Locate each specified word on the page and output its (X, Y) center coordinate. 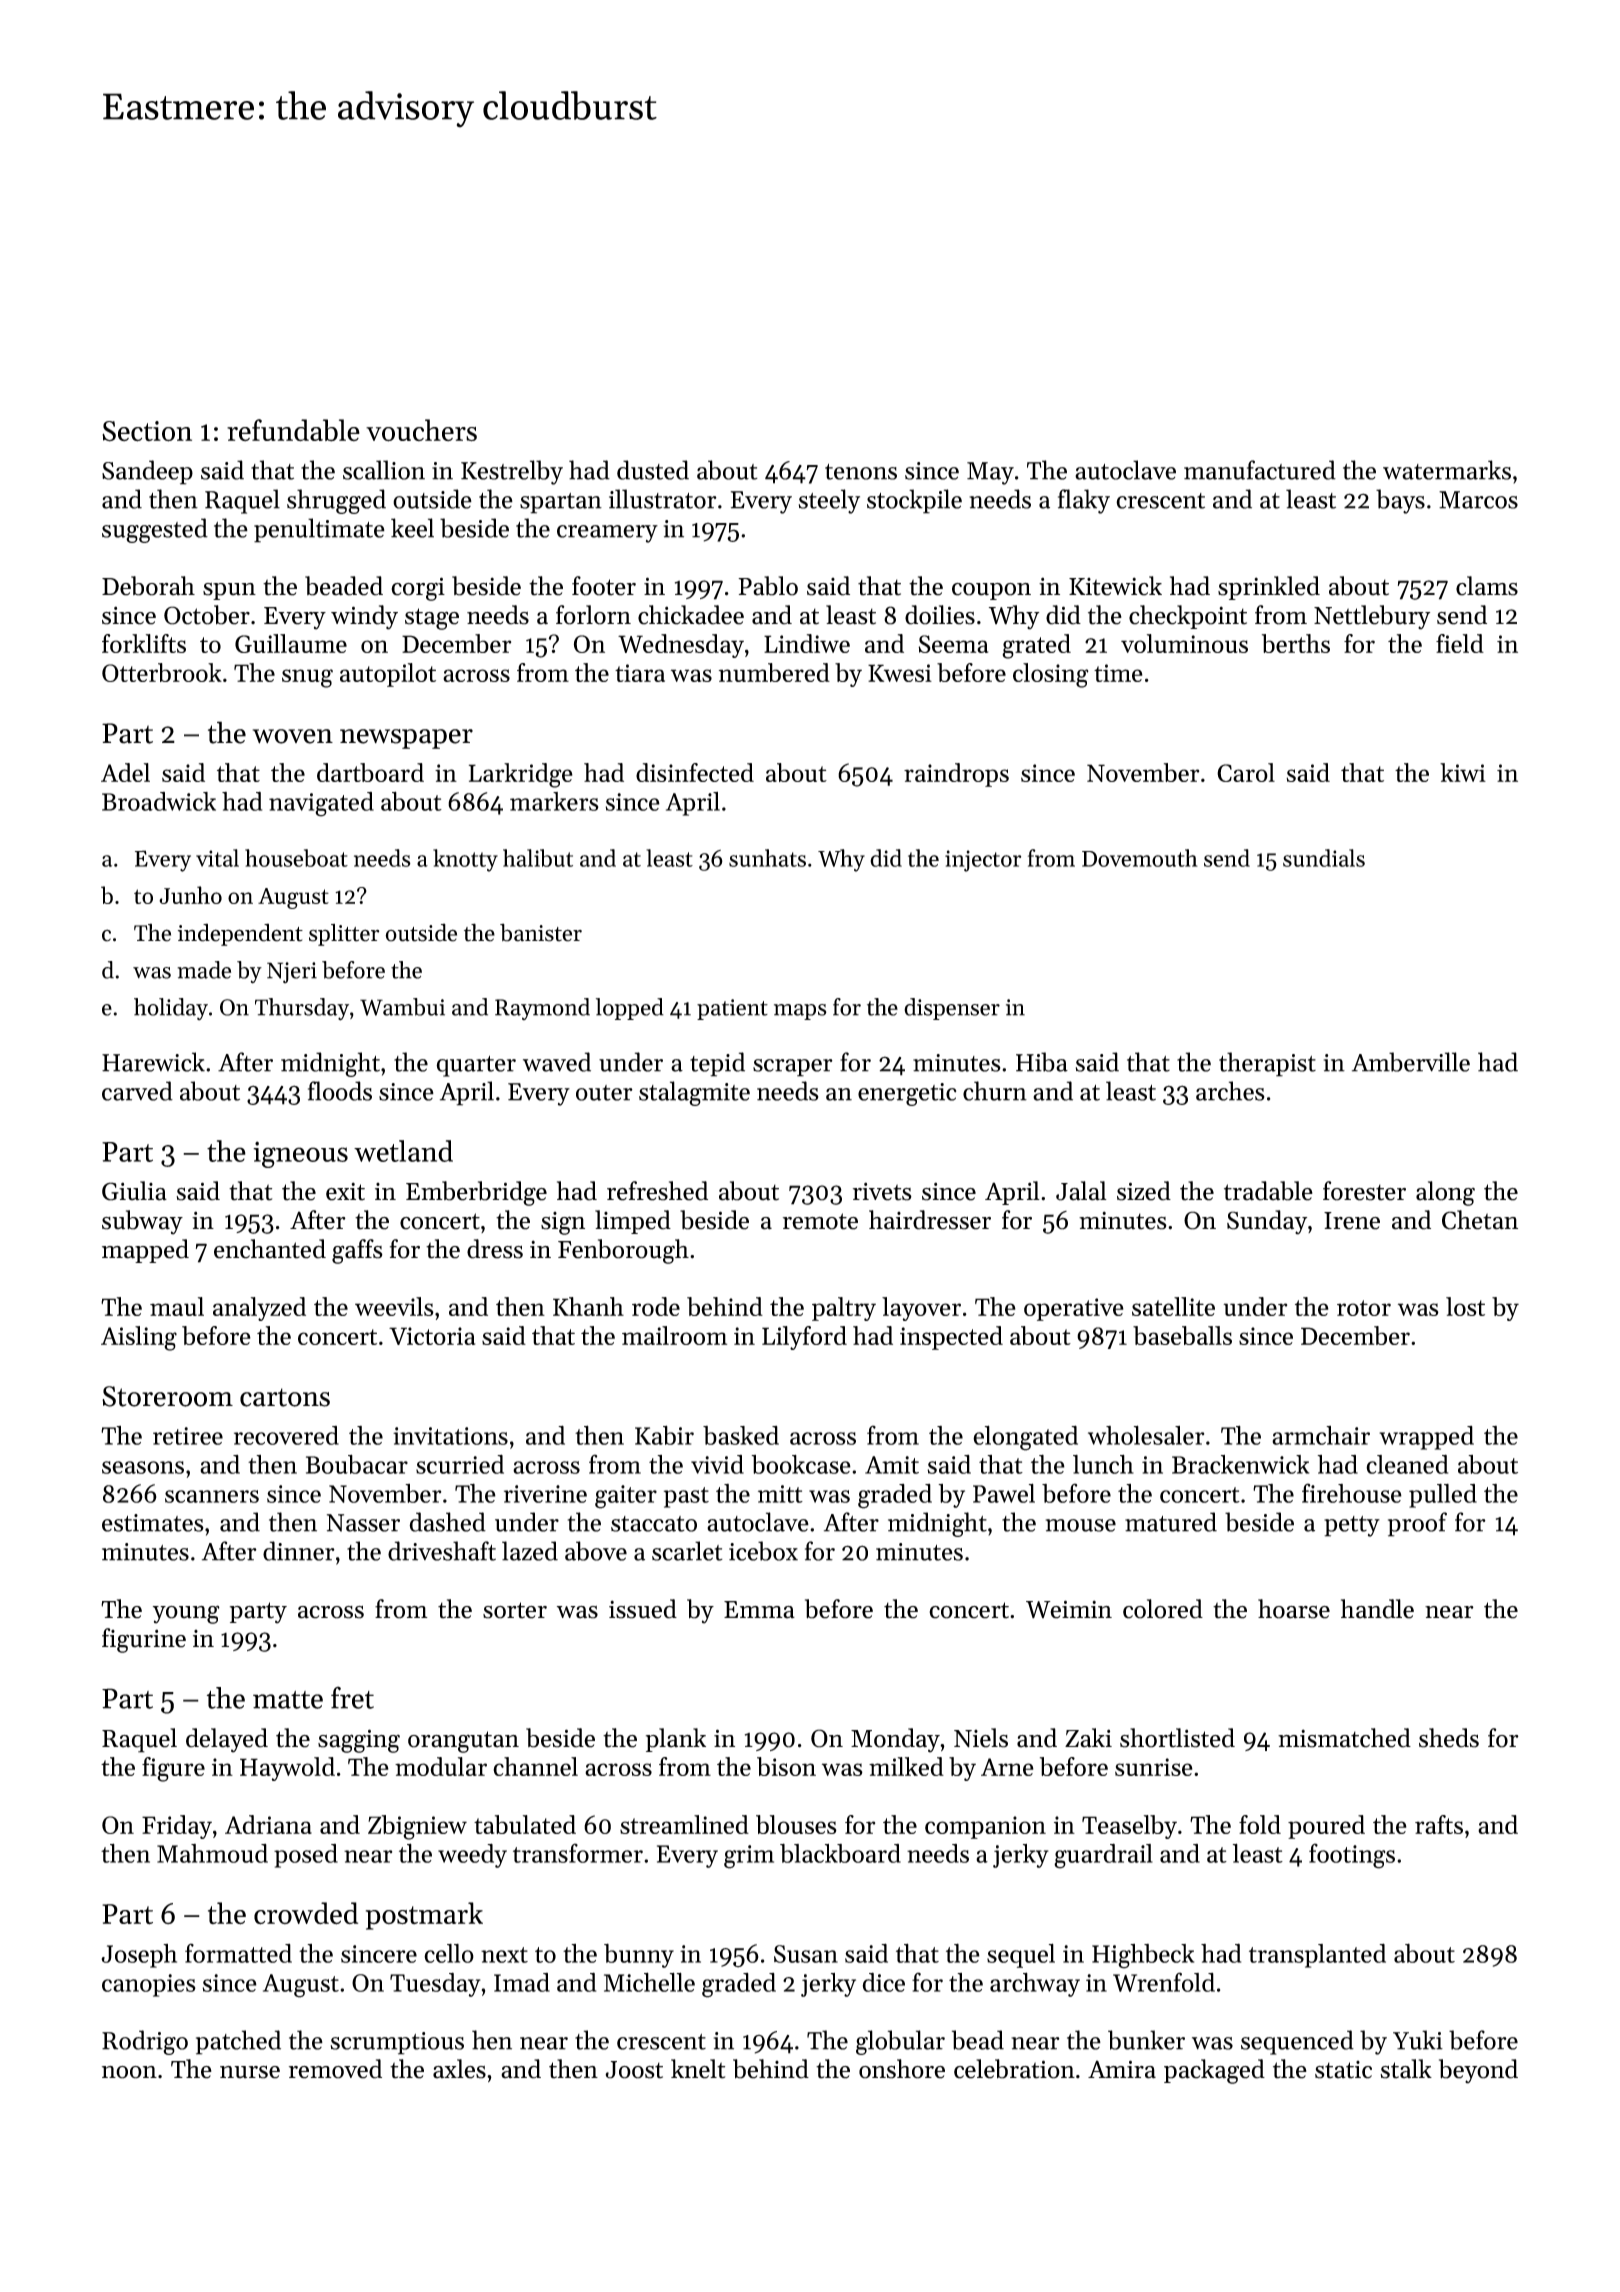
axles (459, 2069)
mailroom (674, 1335)
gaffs (357, 1251)
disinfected (695, 772)
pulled (1443, 1496)
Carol (1246, 772)
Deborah (148, 586)
